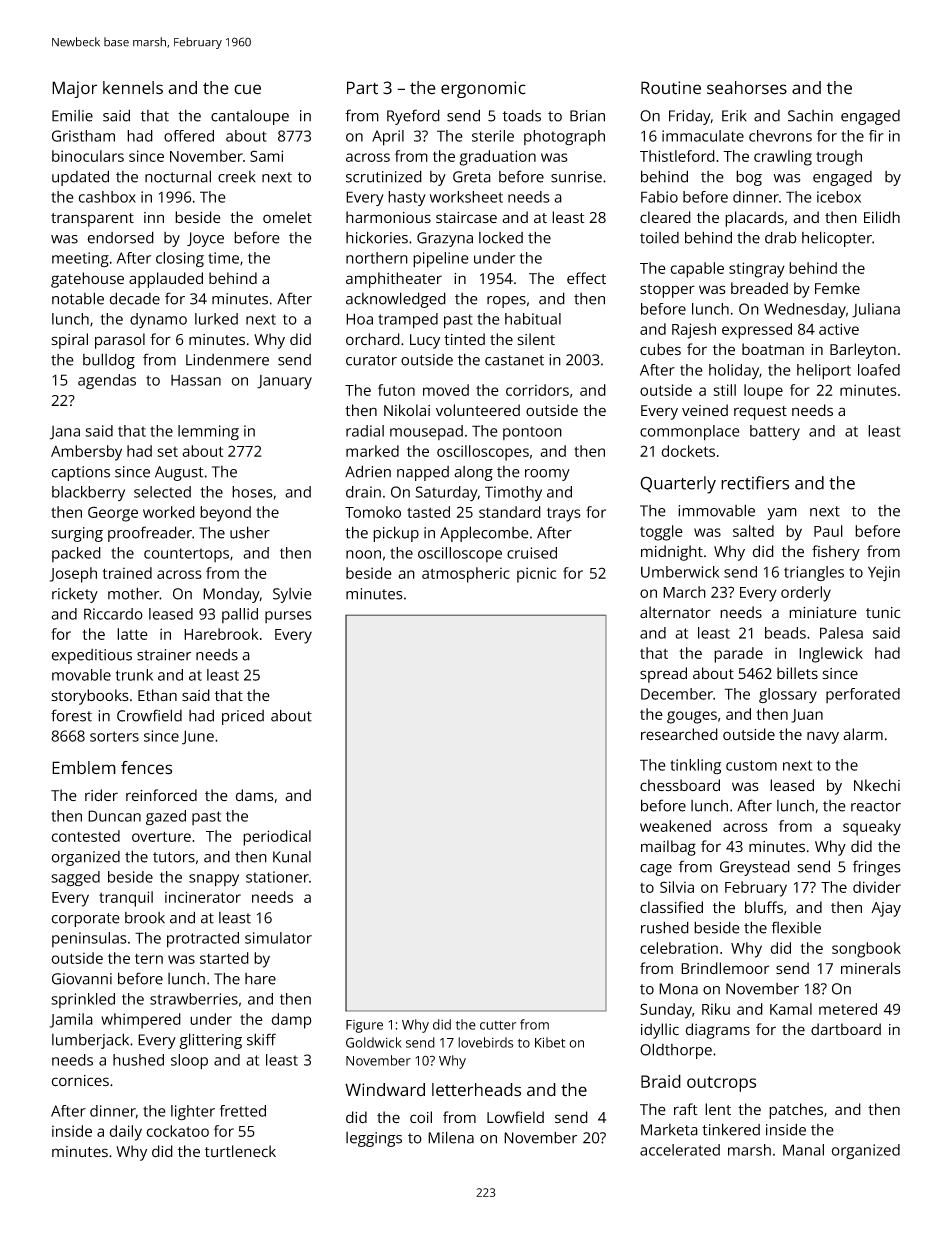 Image resolution: width=952 pixels, height=1233 pixels. Describe the element at coordinates (451, 1137) in the screenshot. I see `Milena` at that location.
